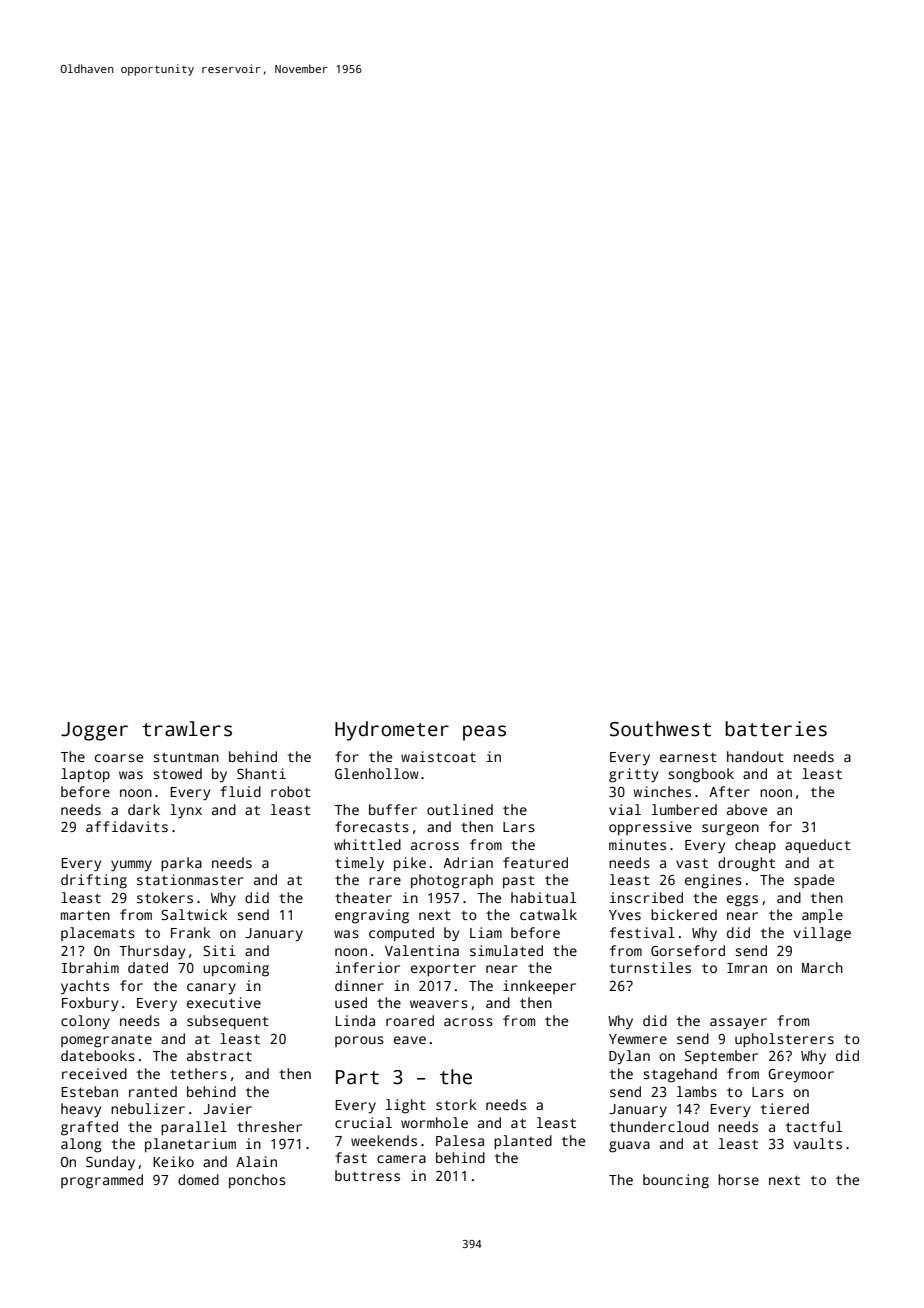  What do you see at coordinates (173, 1161) in the document?
I see `Keiko` at bounding box center [173, 1161].
